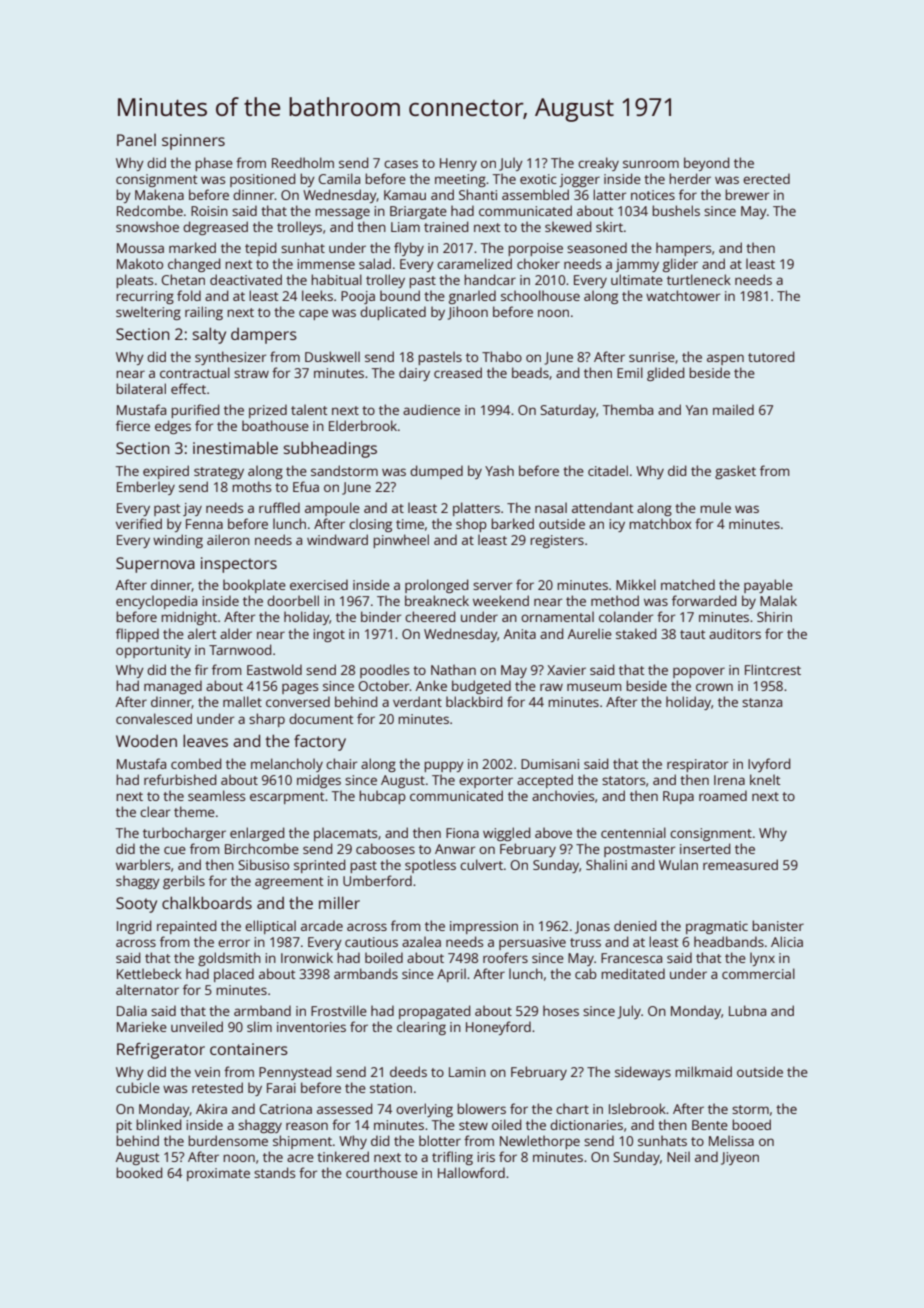 This screenshot has height=1308, width=924. What do you see at coordinates (594, 687) in the screenshot?
I see `museum` at bounding box center [594, 687].
